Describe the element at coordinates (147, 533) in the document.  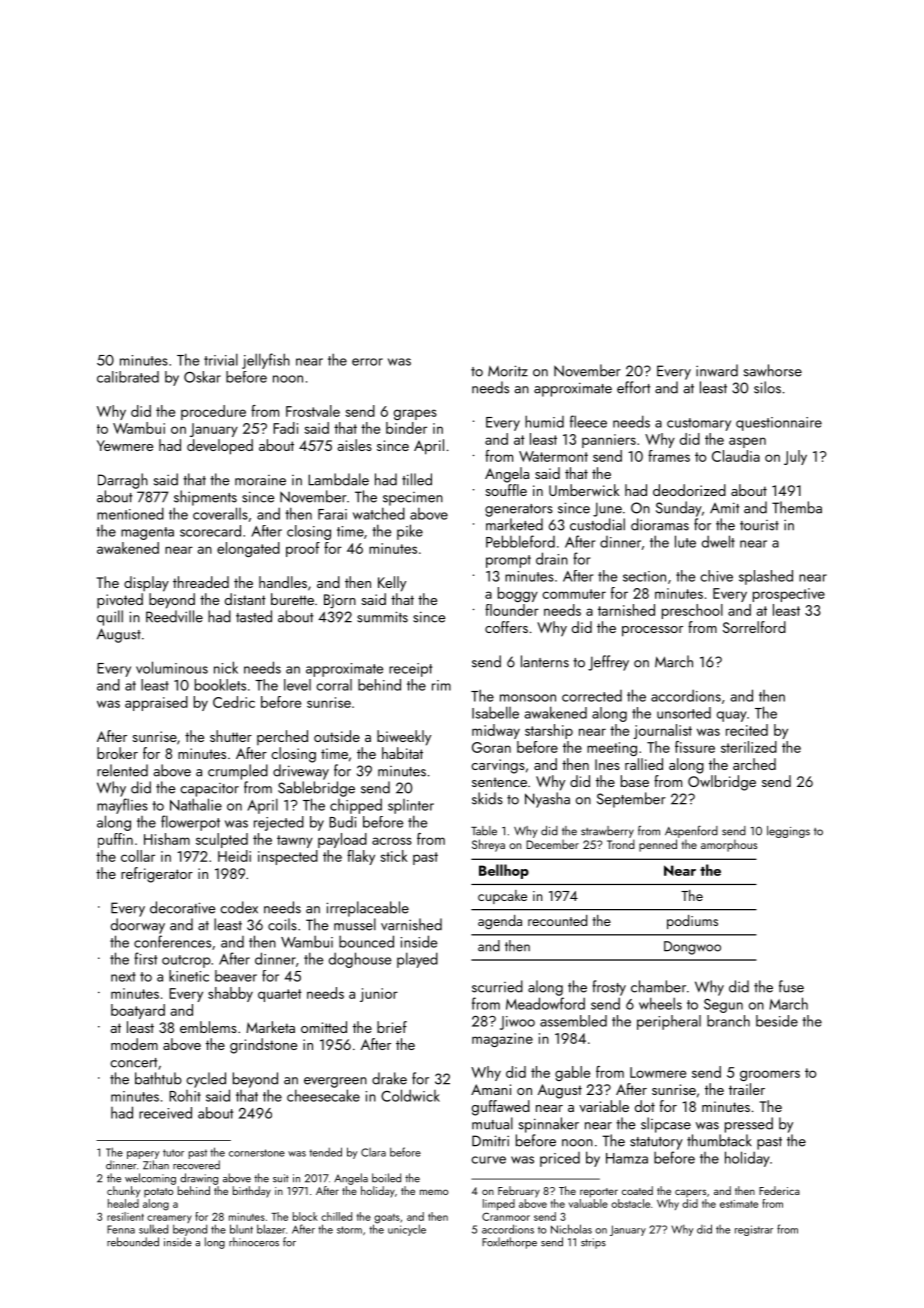
I see `magenta` at that location.
